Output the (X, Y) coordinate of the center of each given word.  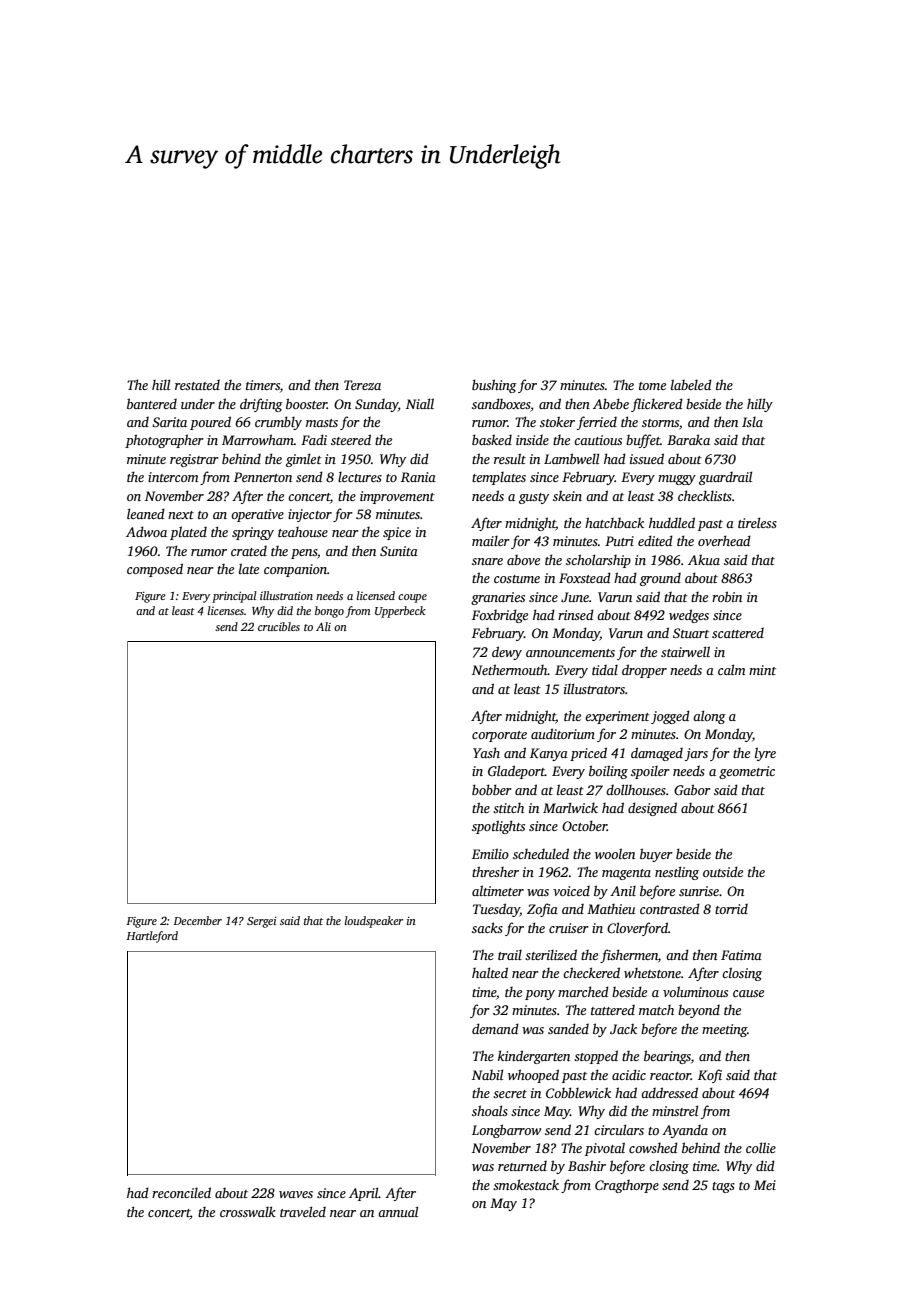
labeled (691, 384)
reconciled (181, 1192)
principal (234, 597)
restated (197, 385)
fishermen (629, 956)
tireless (757, 522)
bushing (494, 386)
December (197, 920)
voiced (571, 891)
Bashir (587, 1165)
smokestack (526, 1184)
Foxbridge (500, 616)
